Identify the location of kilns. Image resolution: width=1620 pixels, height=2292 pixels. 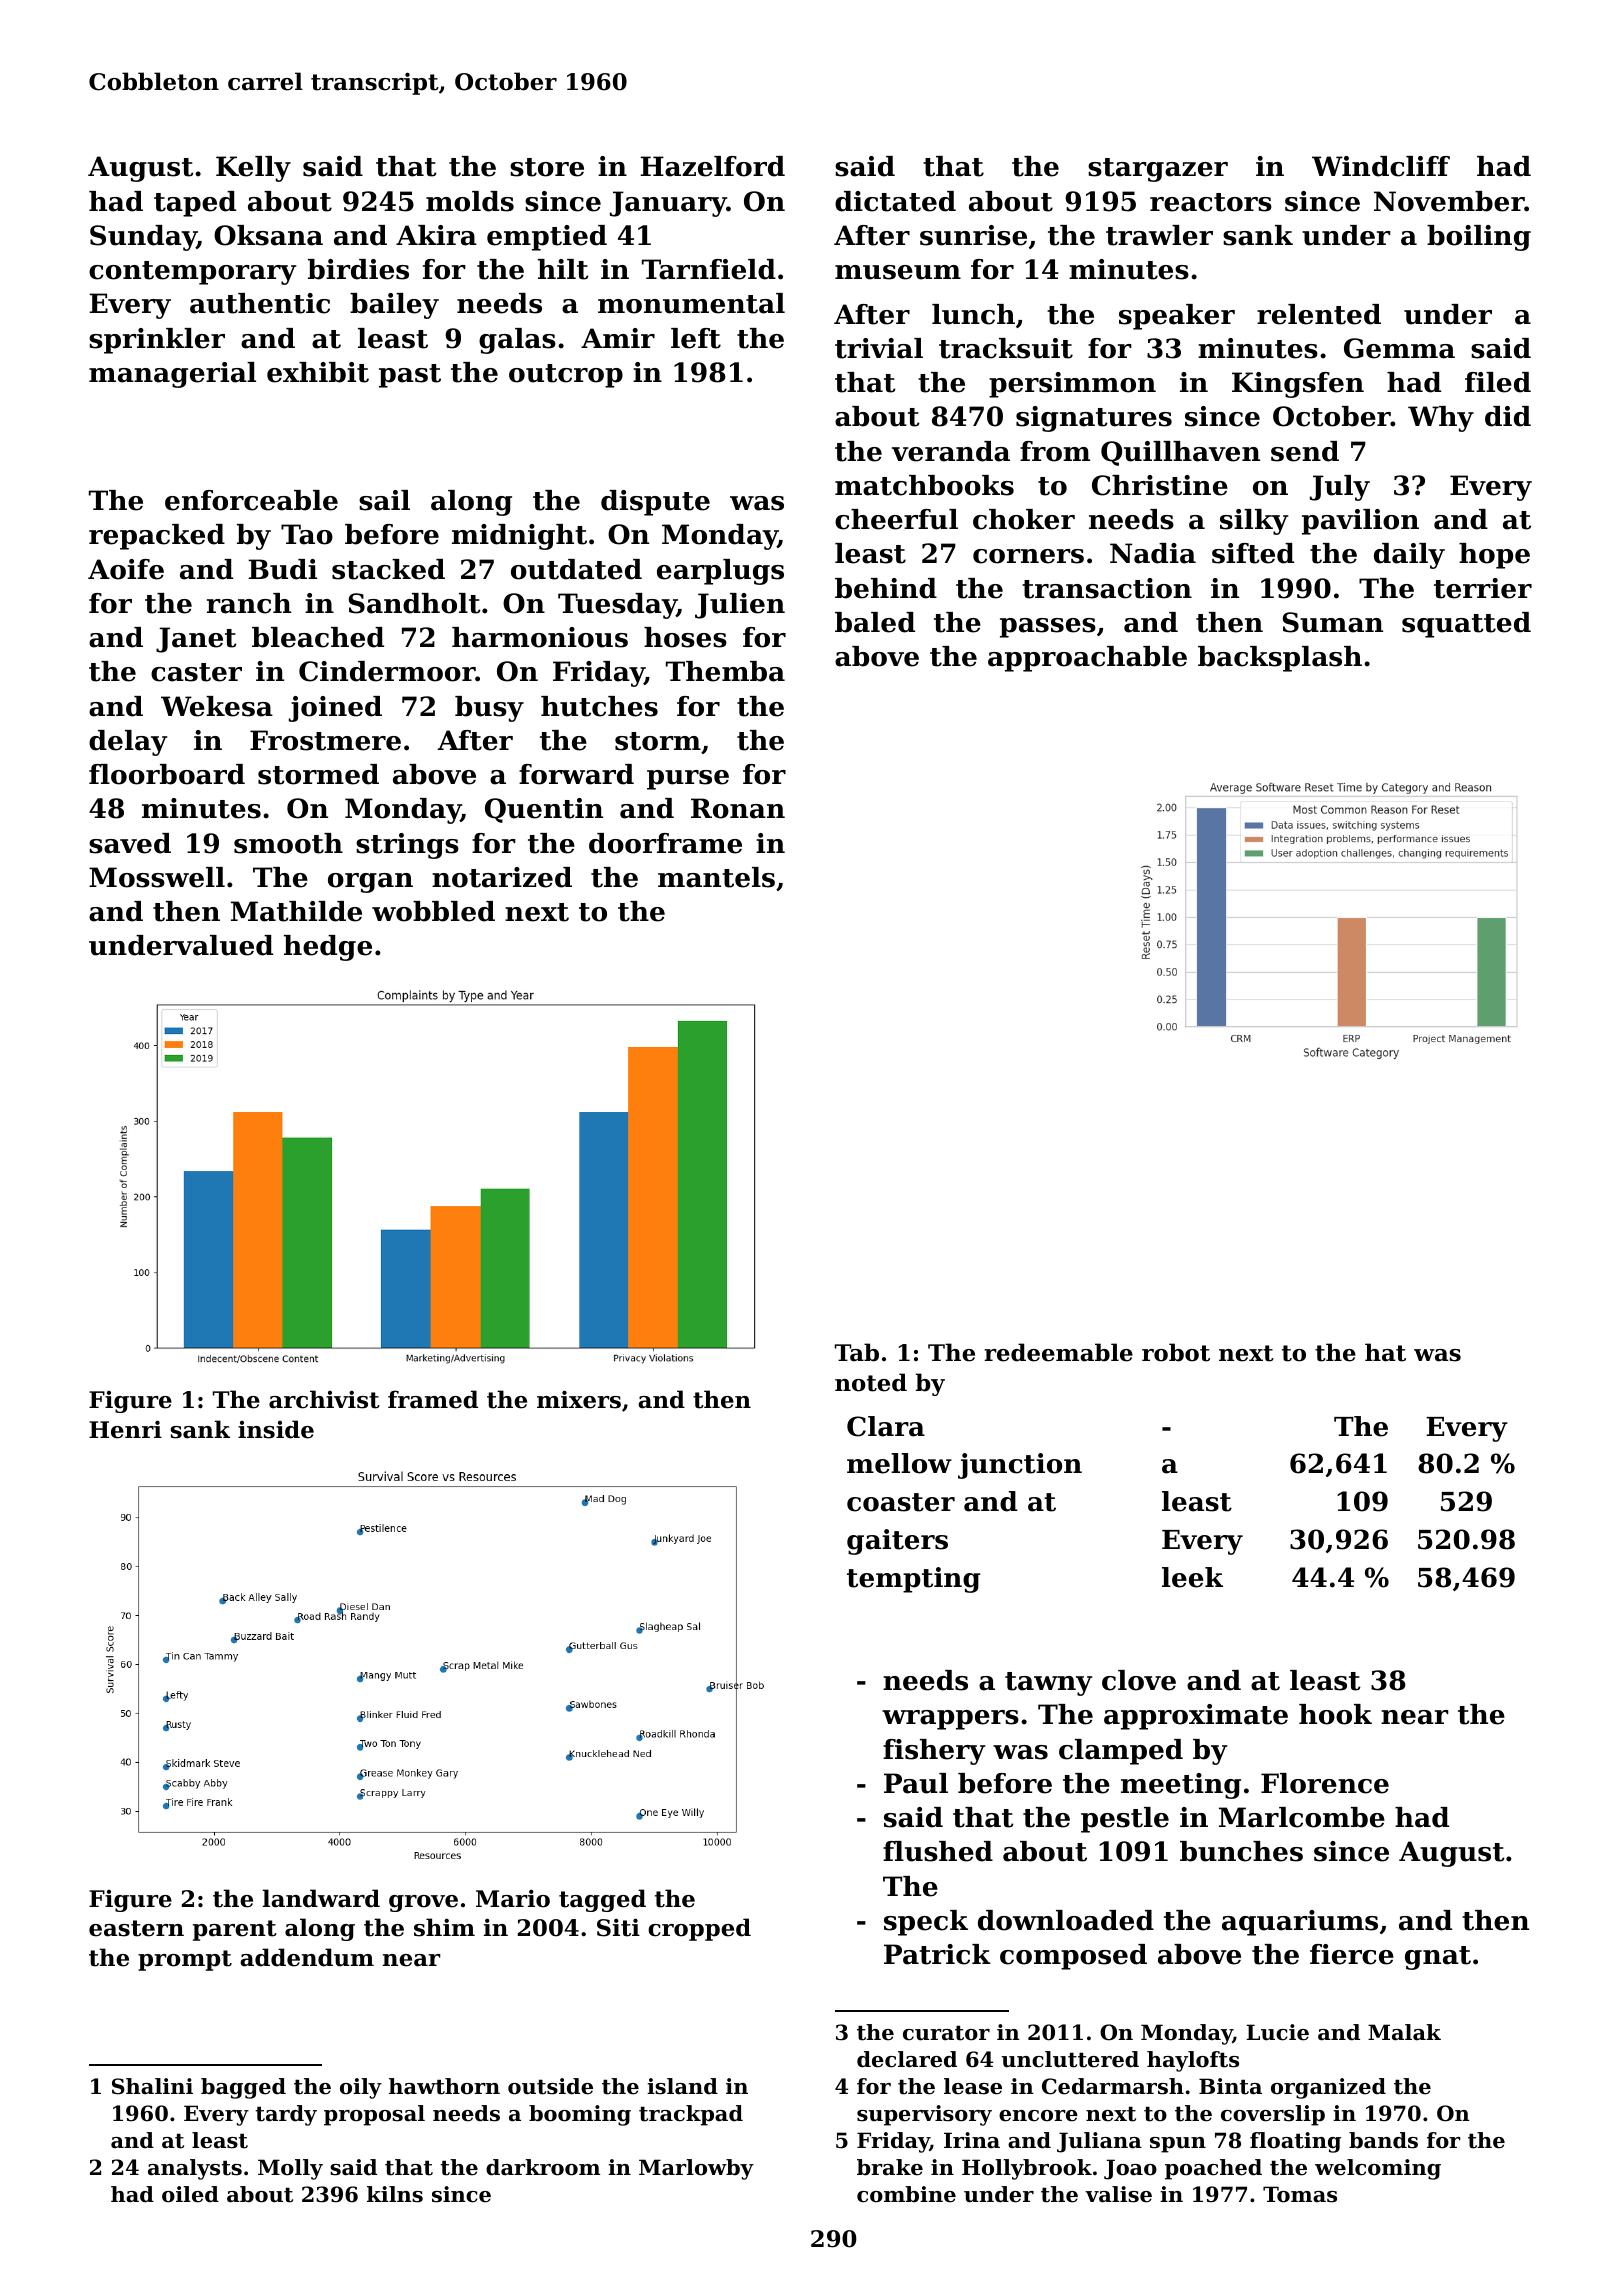
(395, 2194).
